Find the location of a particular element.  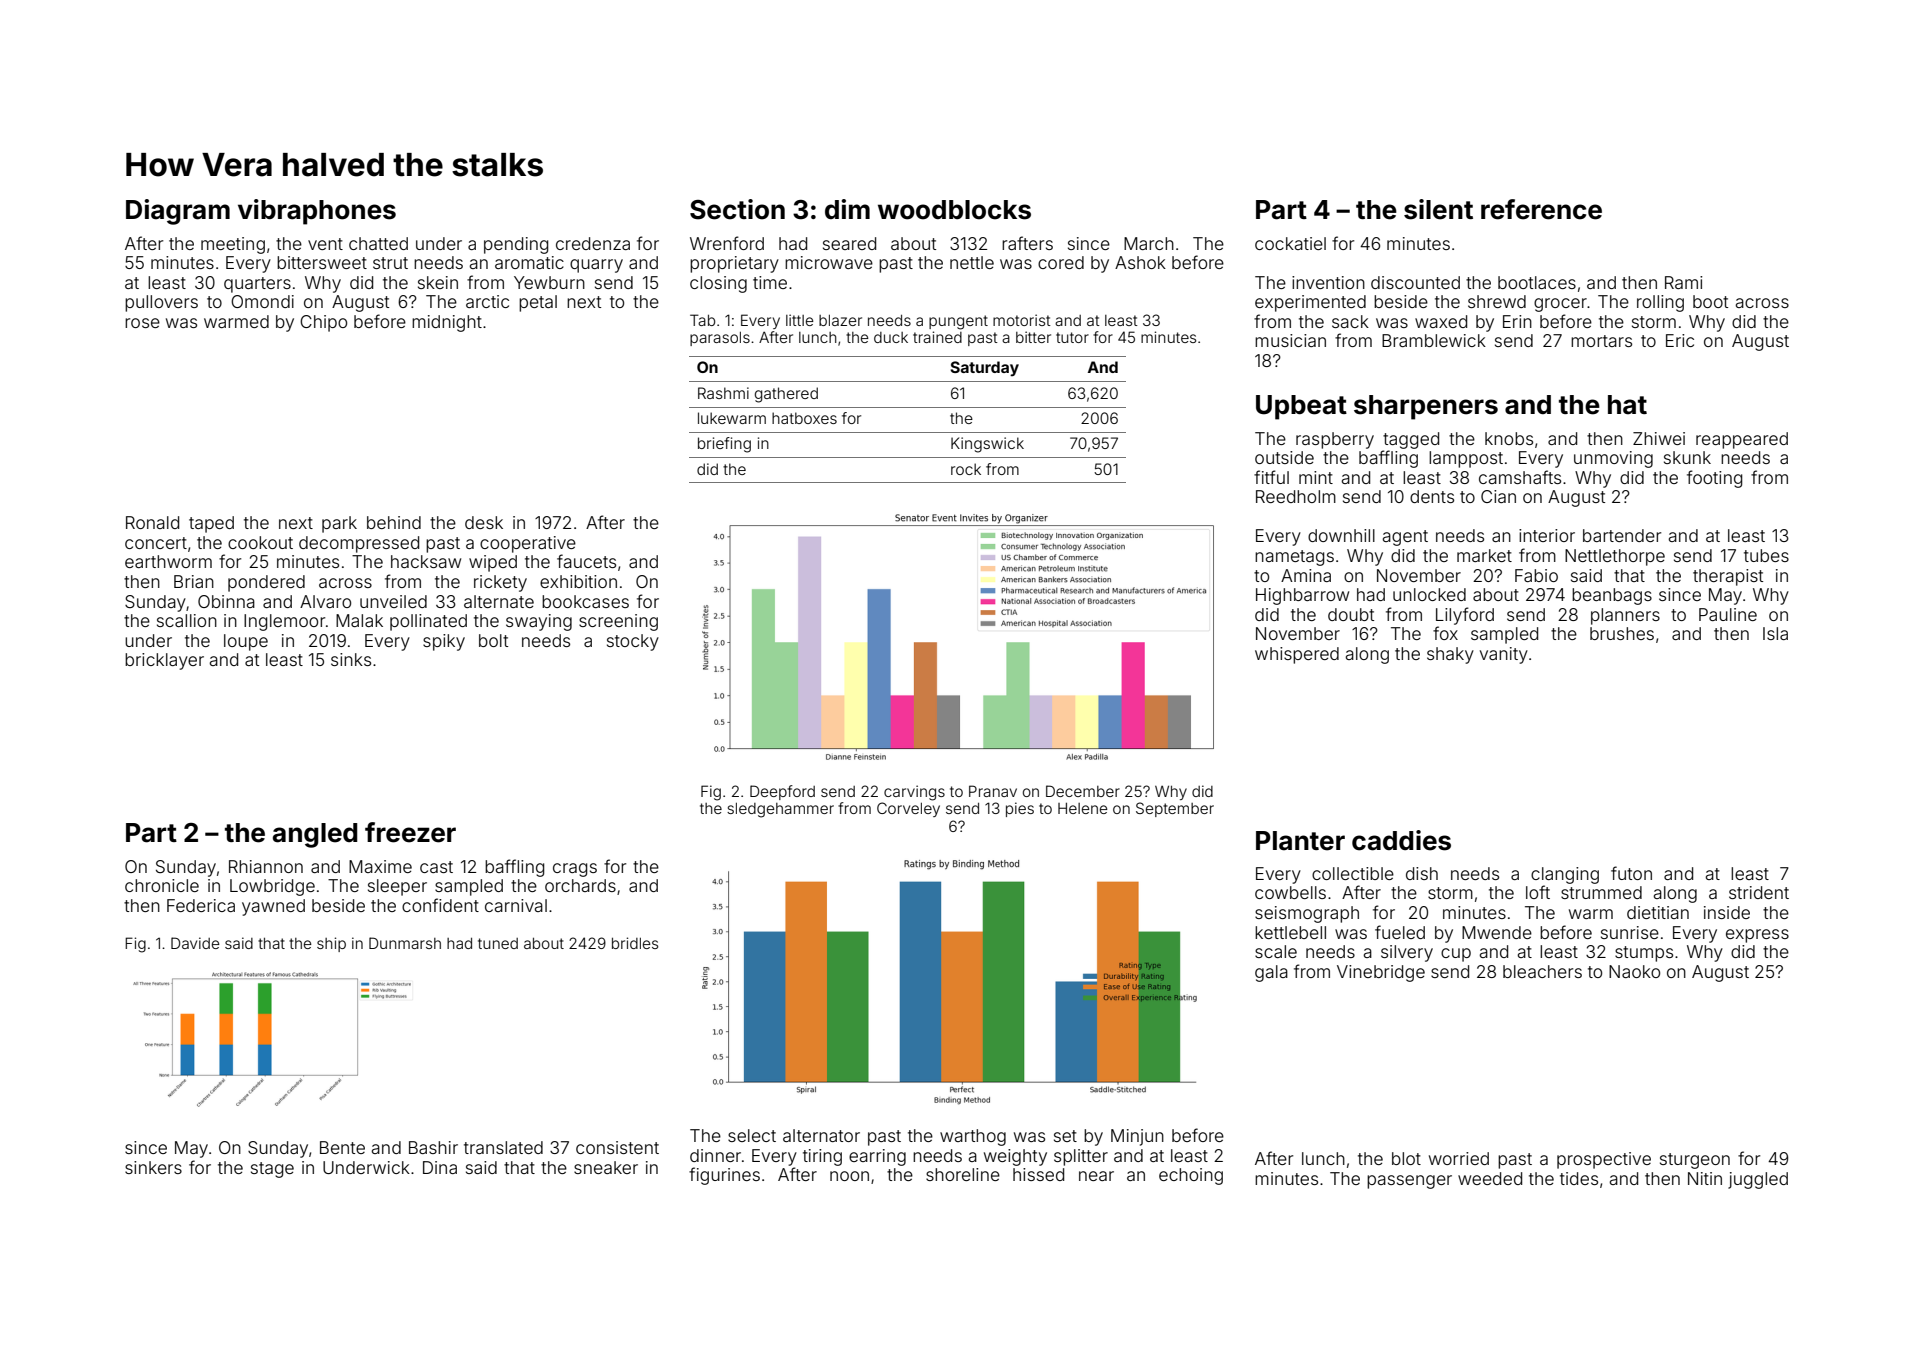

cockatiel is located at coordinates (1290, 243).
